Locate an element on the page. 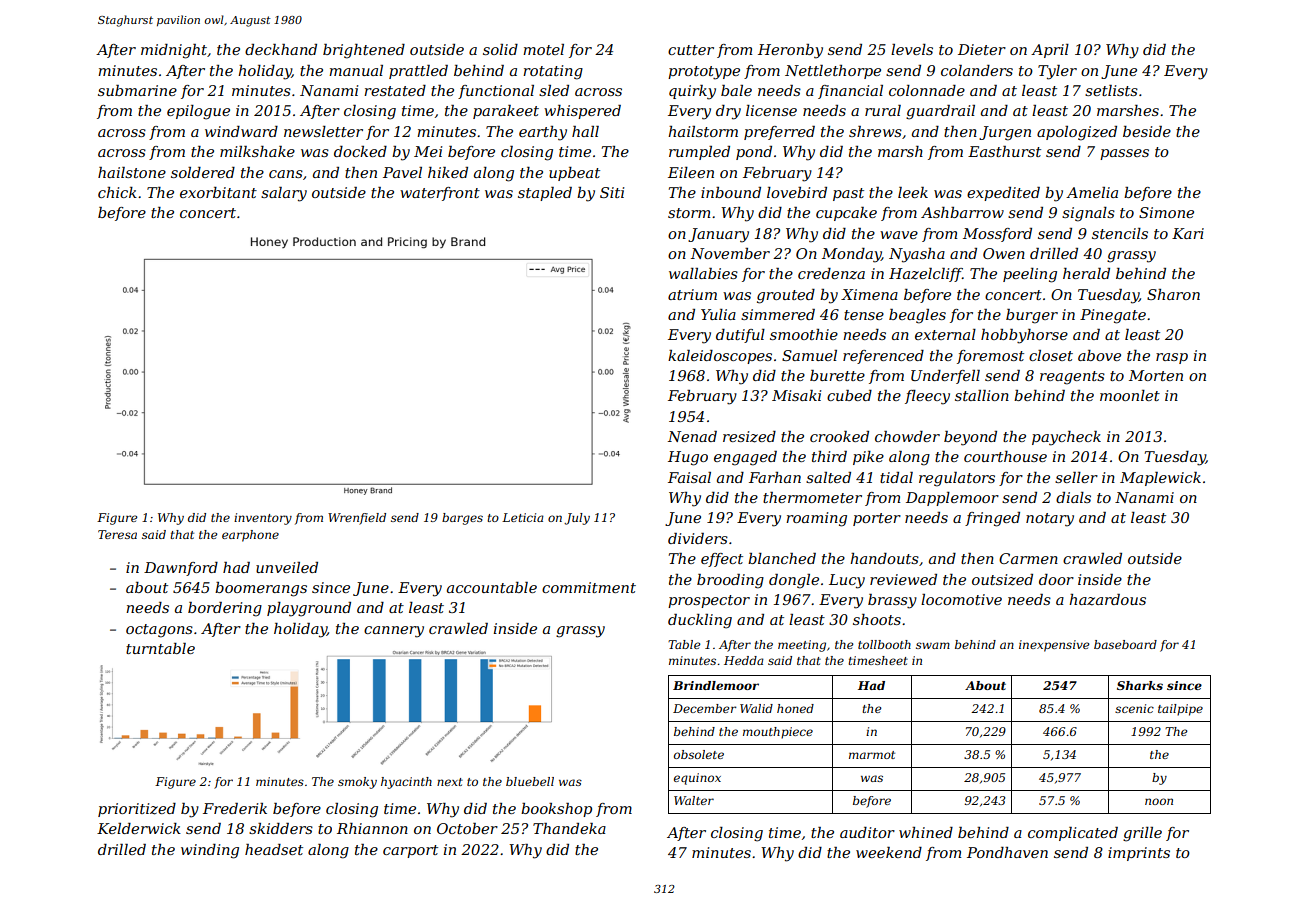 The width and height of the image is (1308, 924). dividers is located at coordinates (698, 538).
